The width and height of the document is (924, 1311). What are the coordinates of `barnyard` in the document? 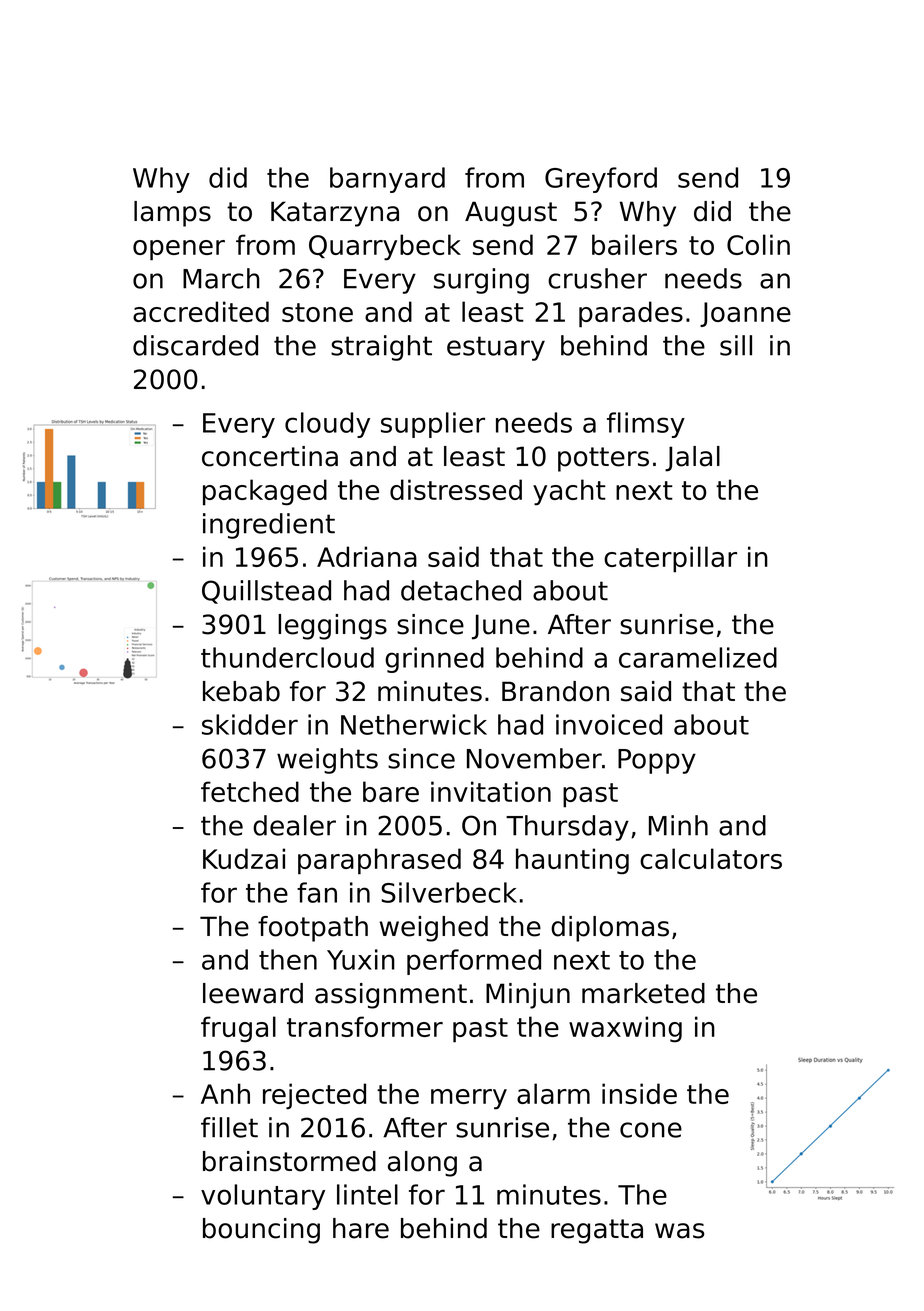 It's located at (387, 180).
